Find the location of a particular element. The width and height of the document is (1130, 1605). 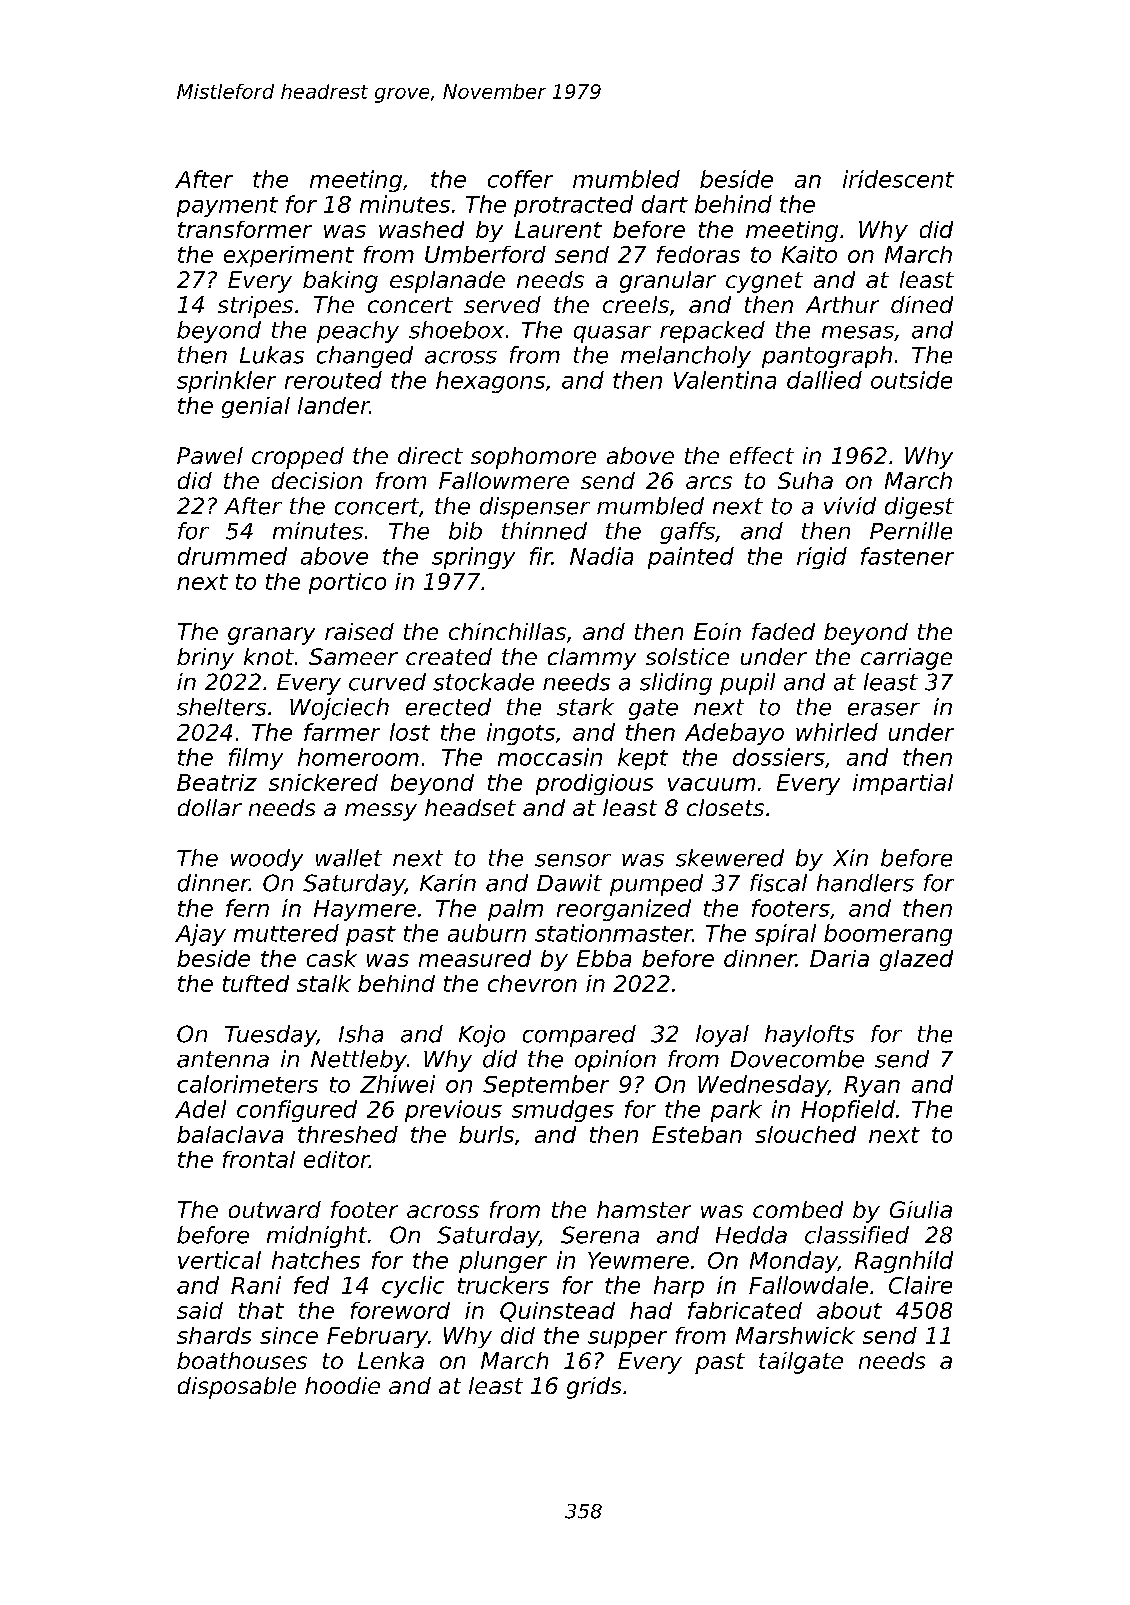

iridescent is located at coordinates (898, 179).
